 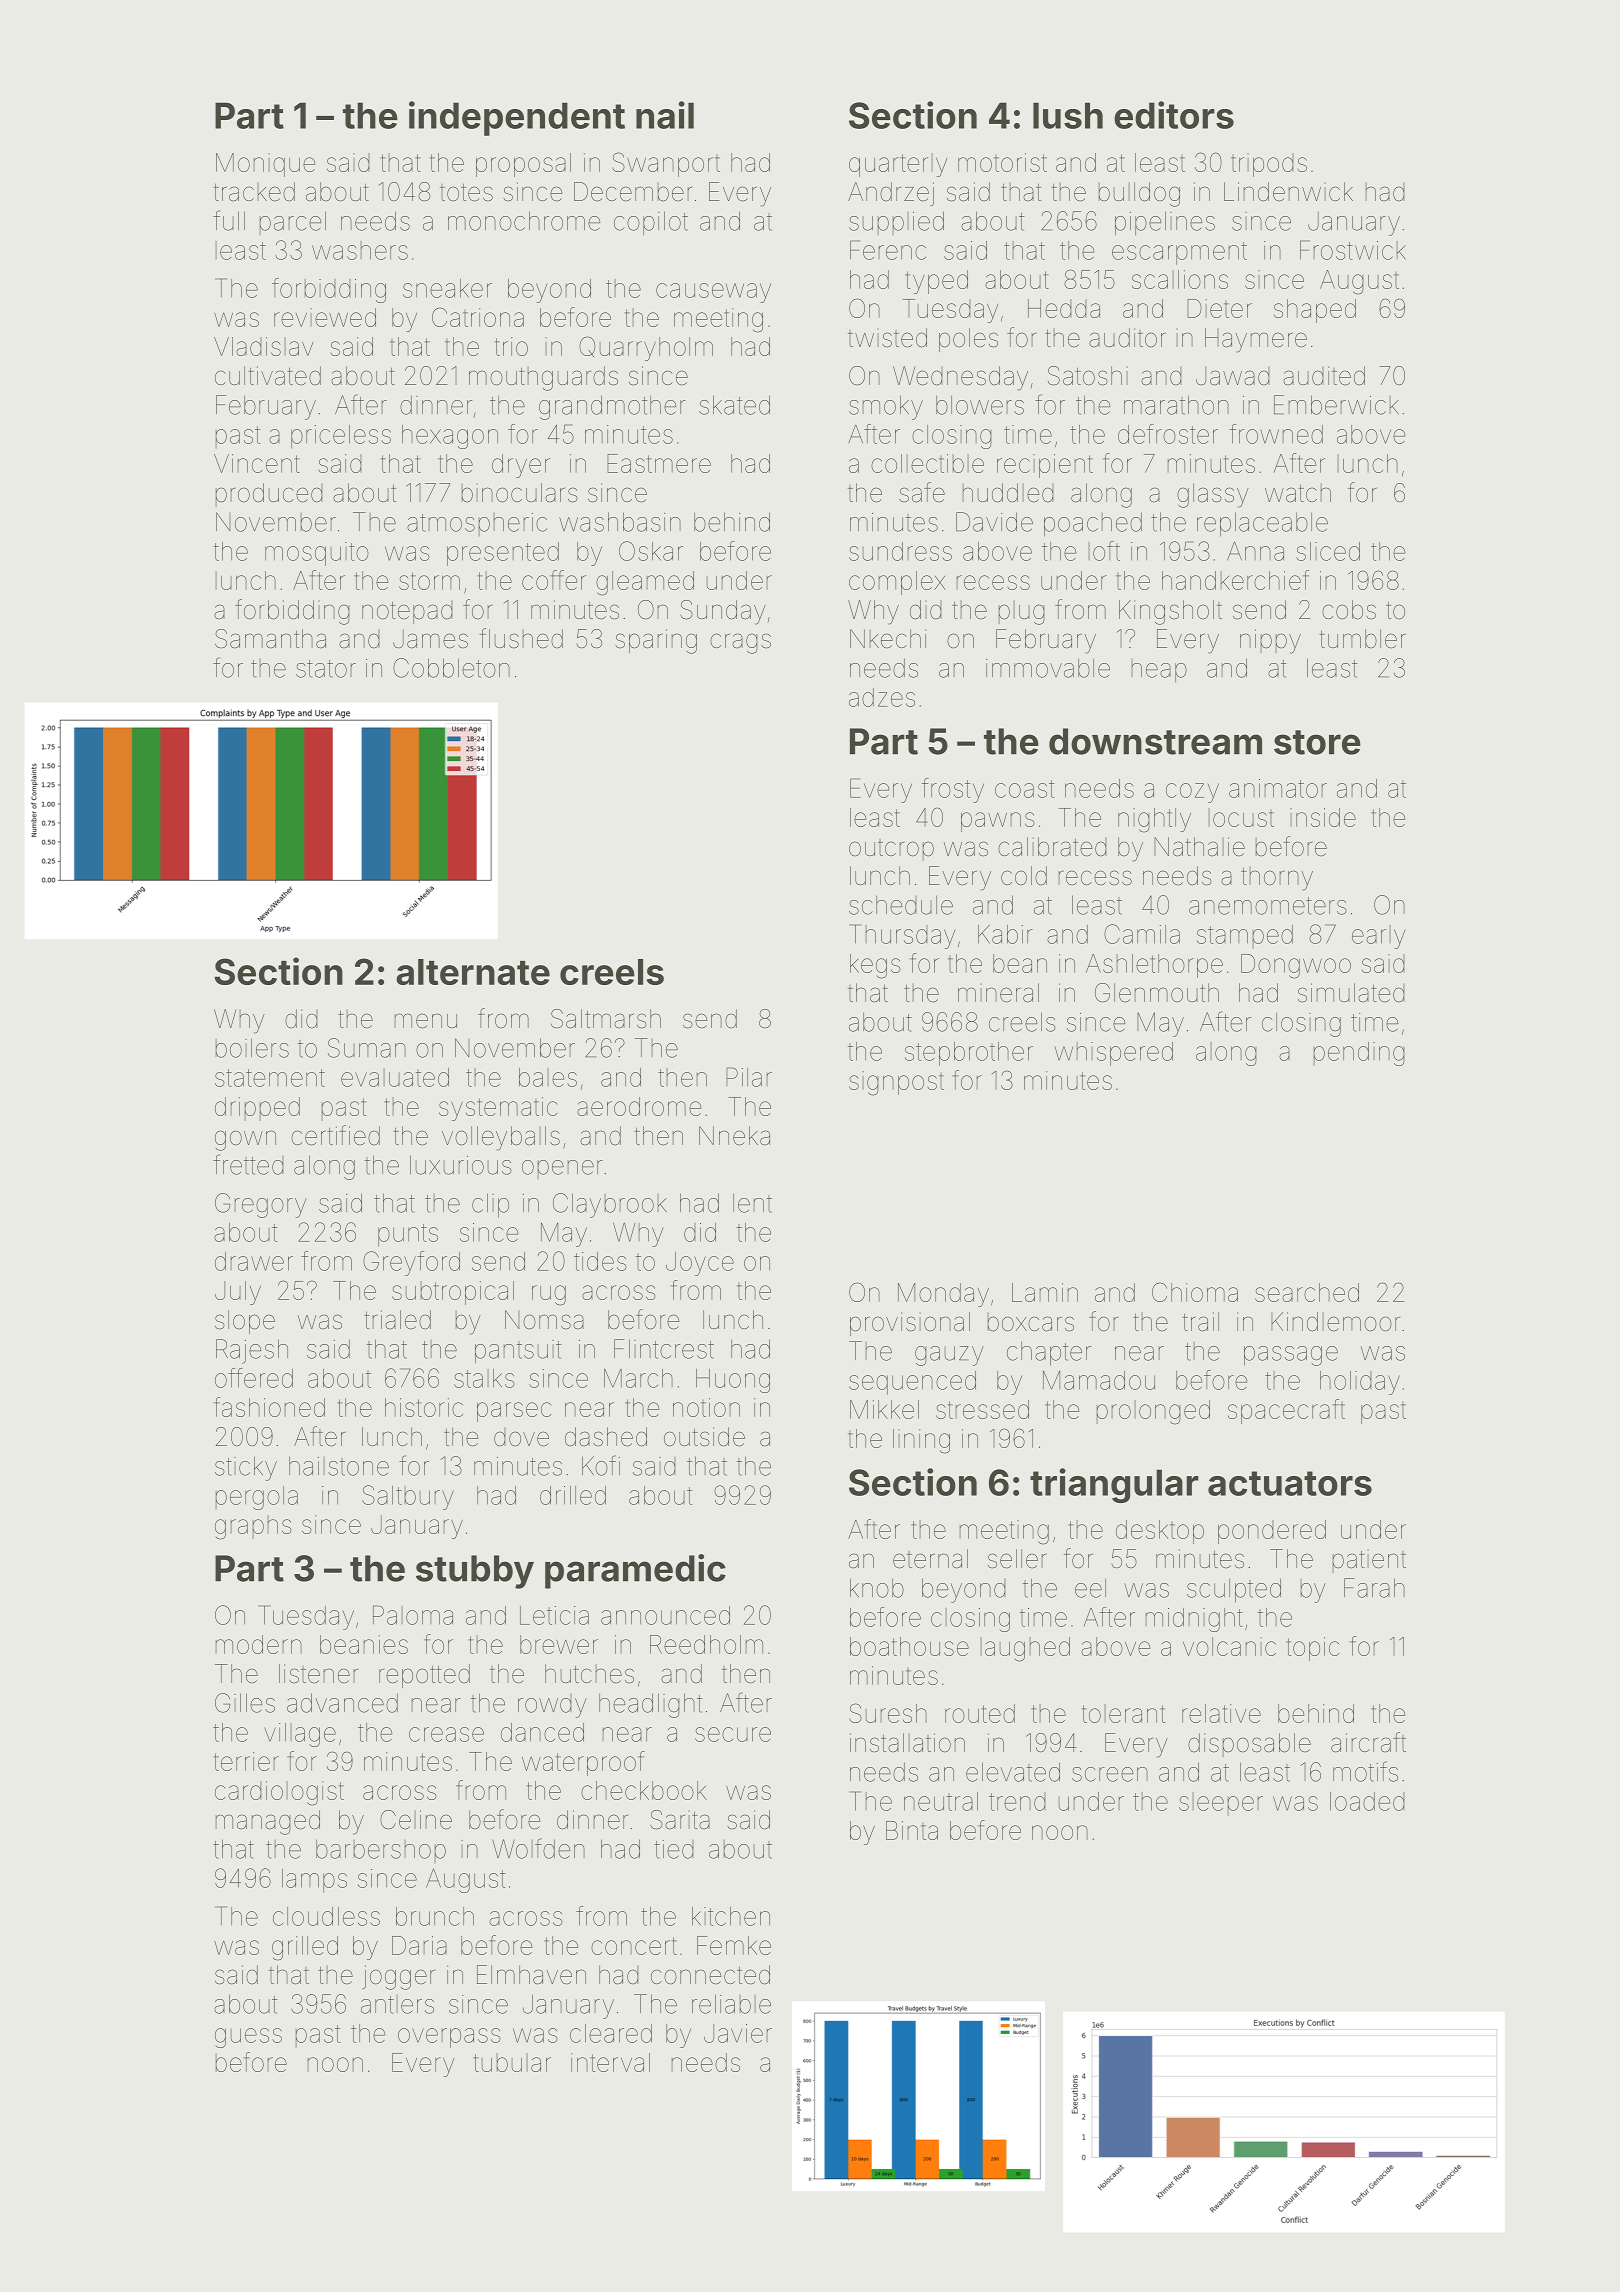 I want to click on Eastmere, so click(x=659, y=463).
